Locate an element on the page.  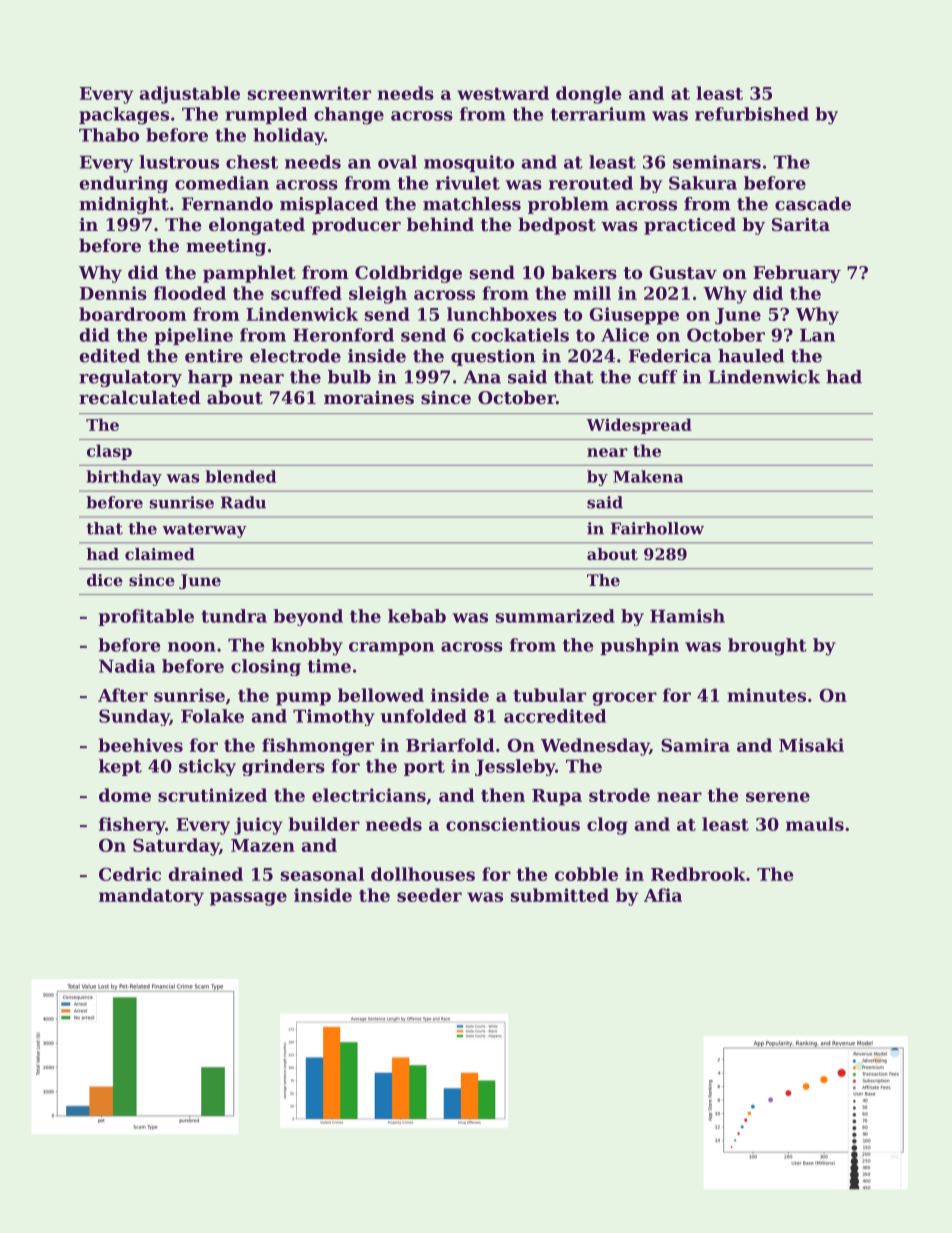
Radu is located at coordinates (243, 502).
